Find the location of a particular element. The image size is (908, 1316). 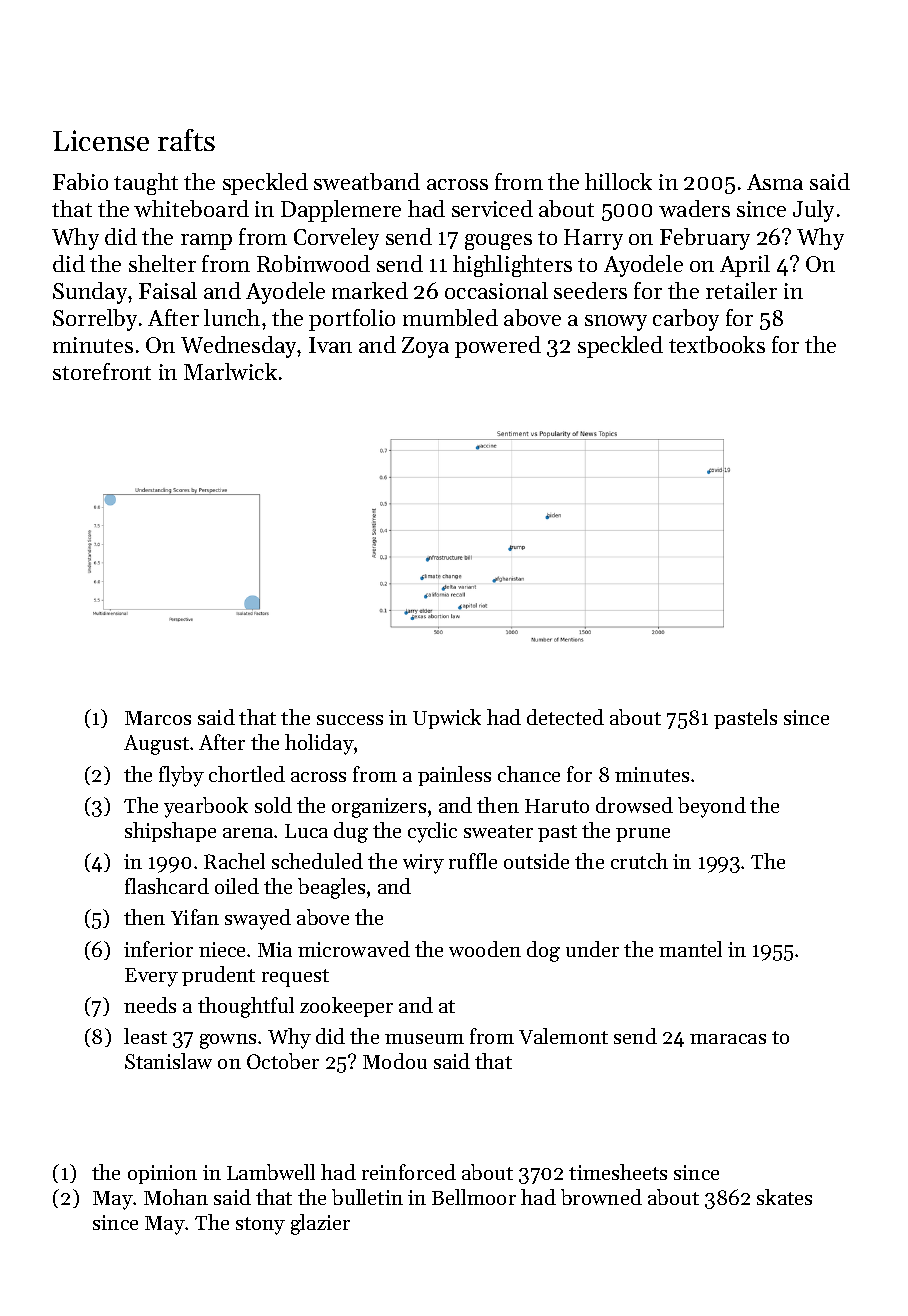

browned is located at coordinates (601, 1197).
